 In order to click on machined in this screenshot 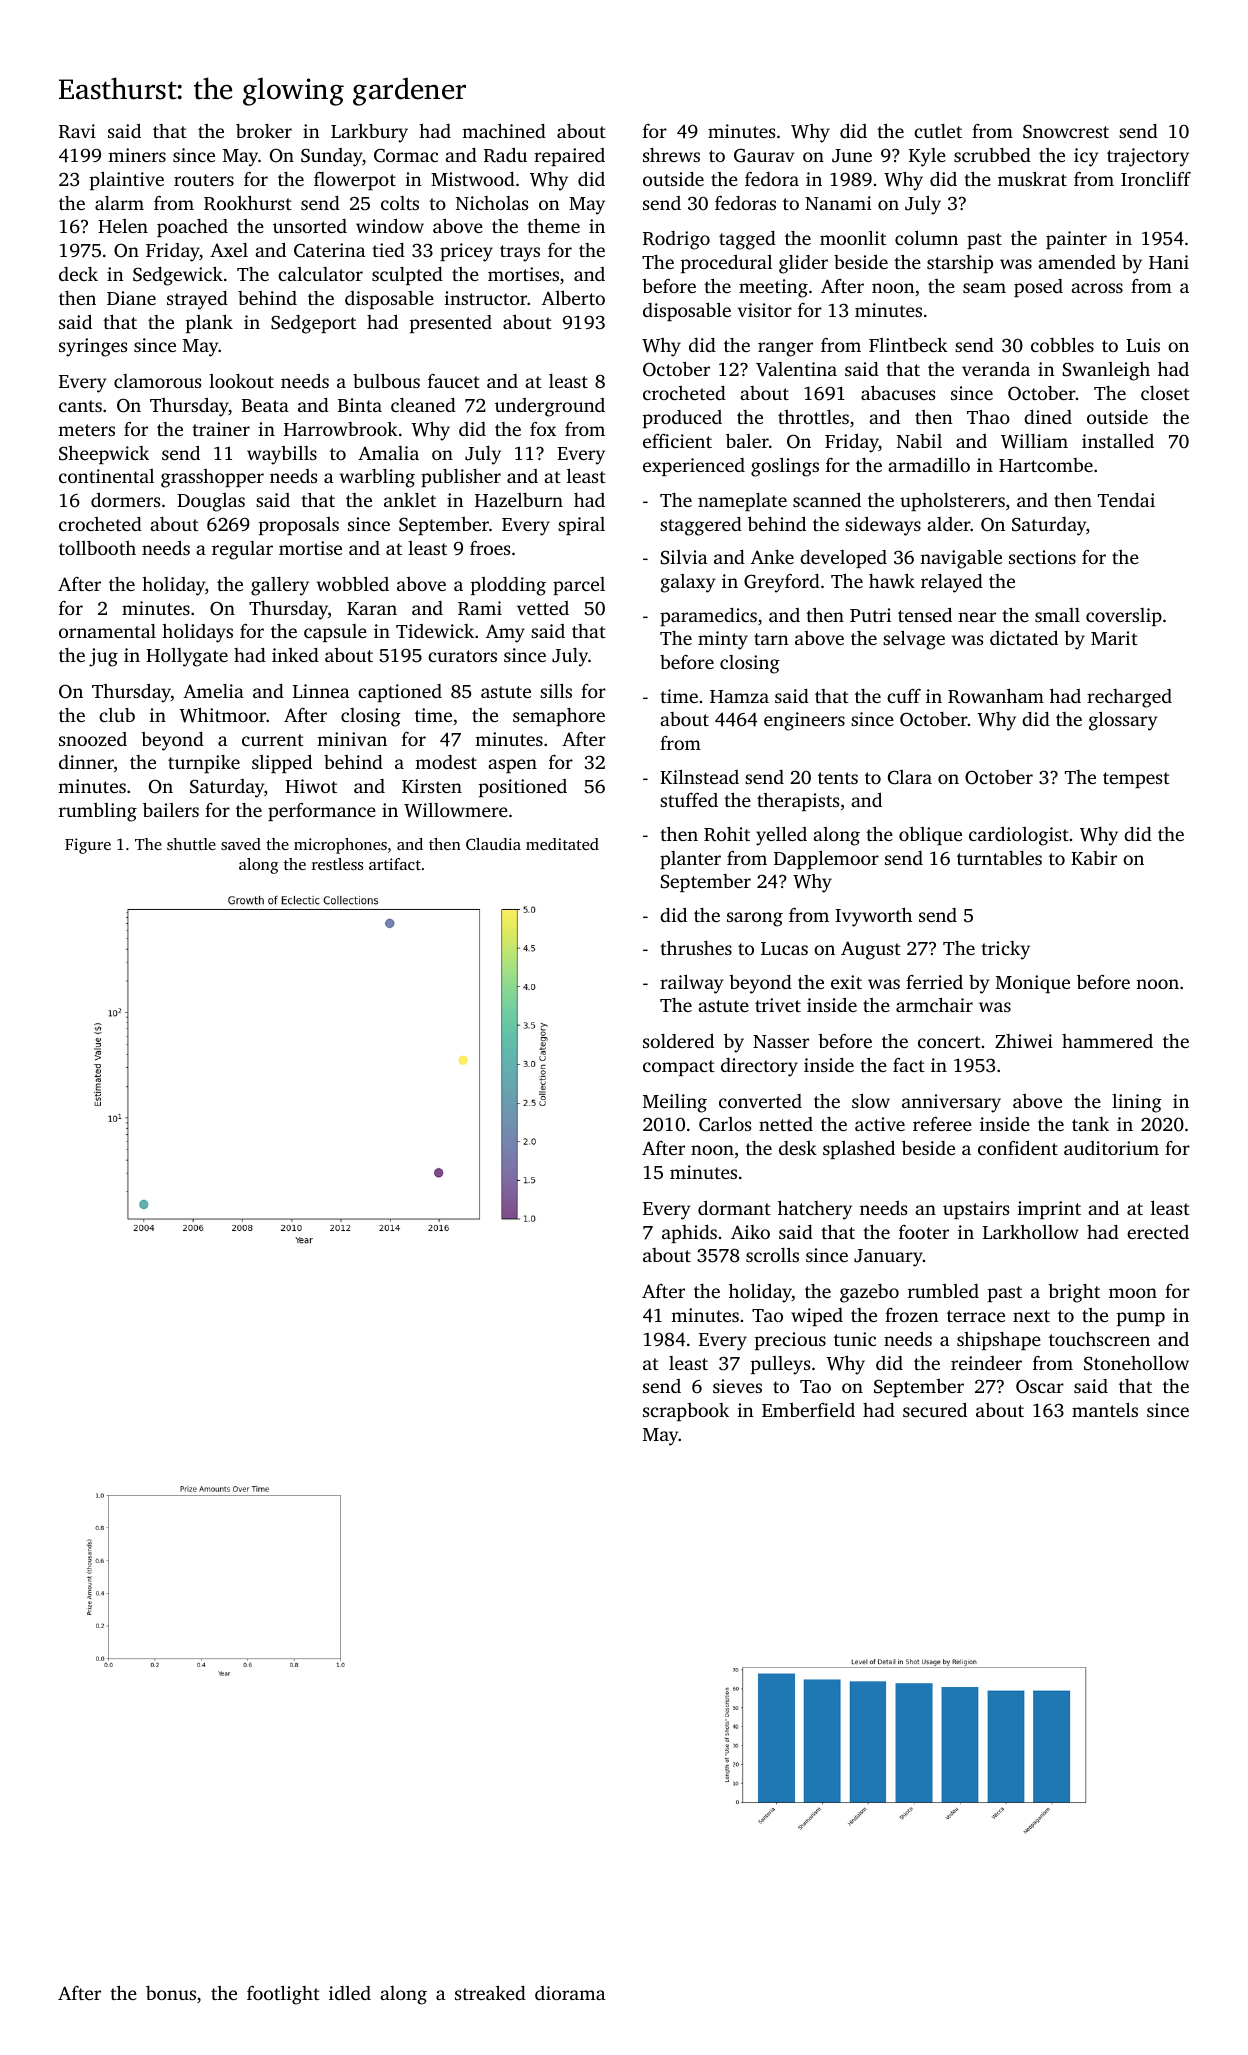, I will do `click(504, 130)`.
